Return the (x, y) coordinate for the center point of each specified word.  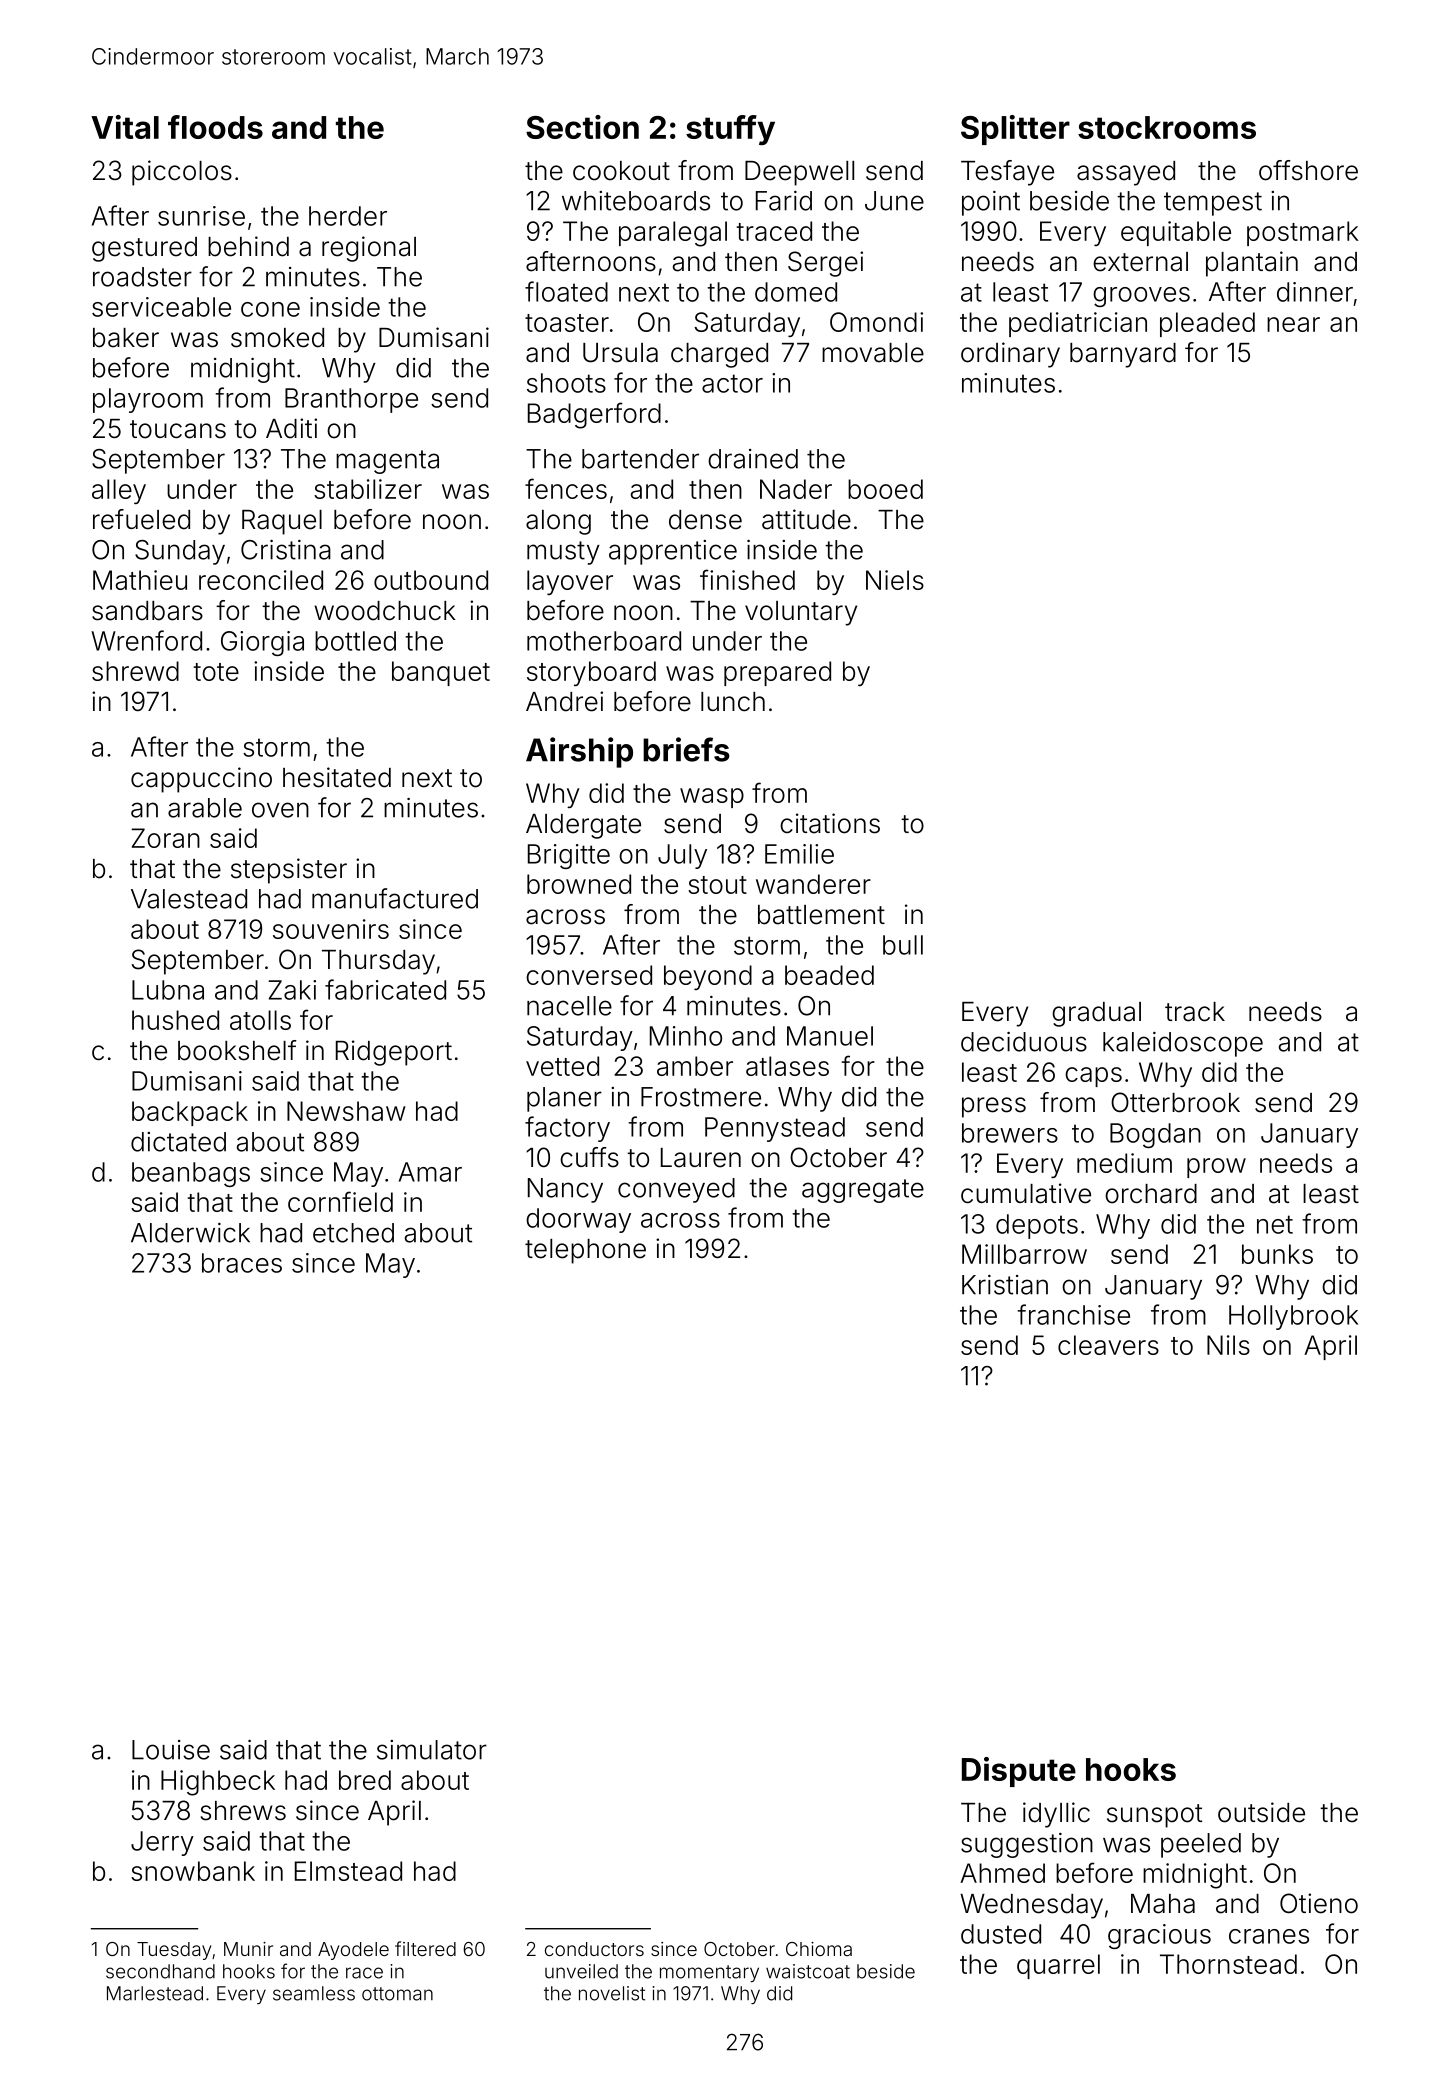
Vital (125, 127)
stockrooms (1167, 127)
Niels (895, 580)
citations (830, 823)
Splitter (1015, 130)
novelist (612, 1993)
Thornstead (1228, 1964)
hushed (175, 1020)
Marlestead (155, 1993)
